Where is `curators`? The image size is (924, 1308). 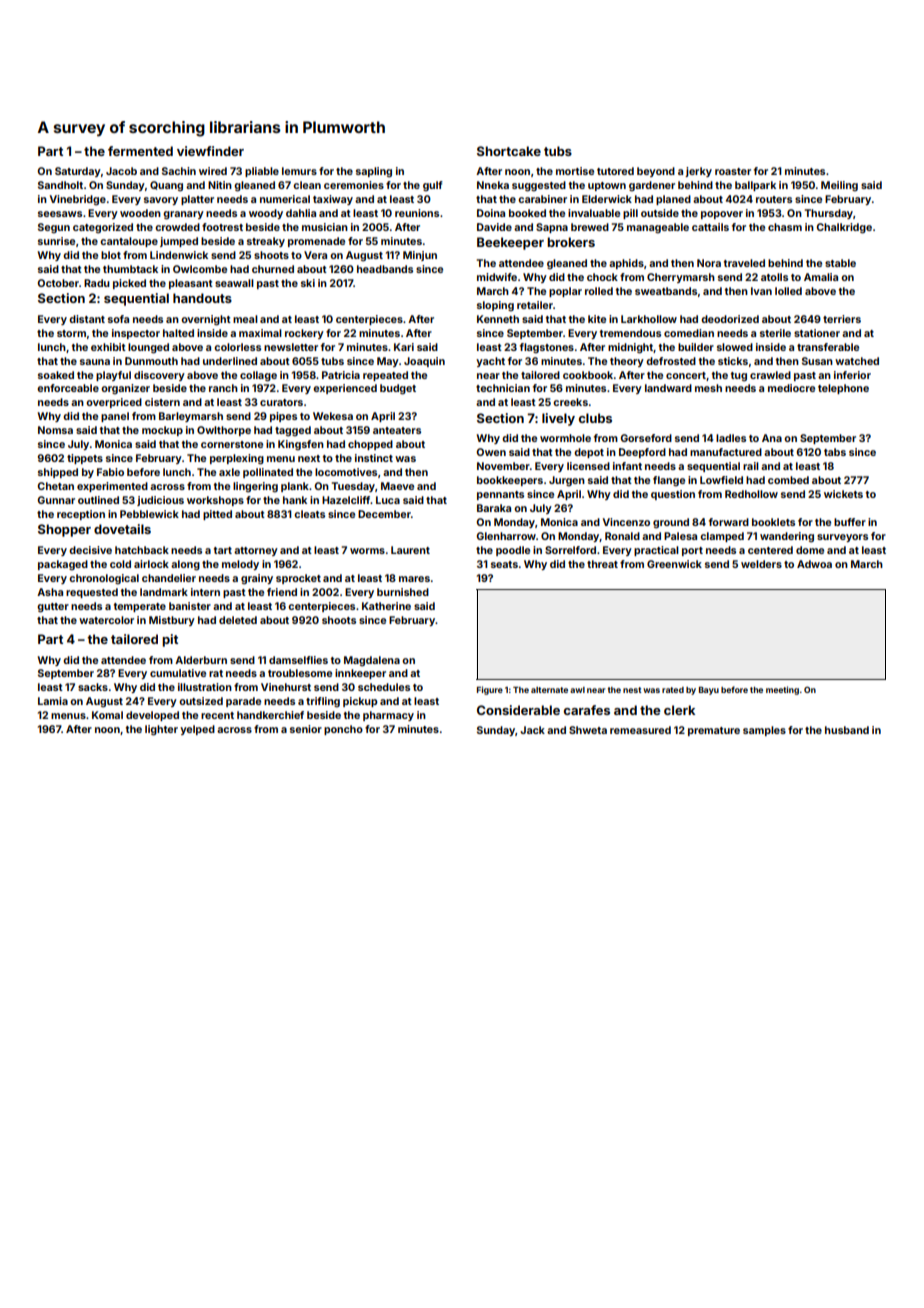
curators is located at coordinates (281, 402).
